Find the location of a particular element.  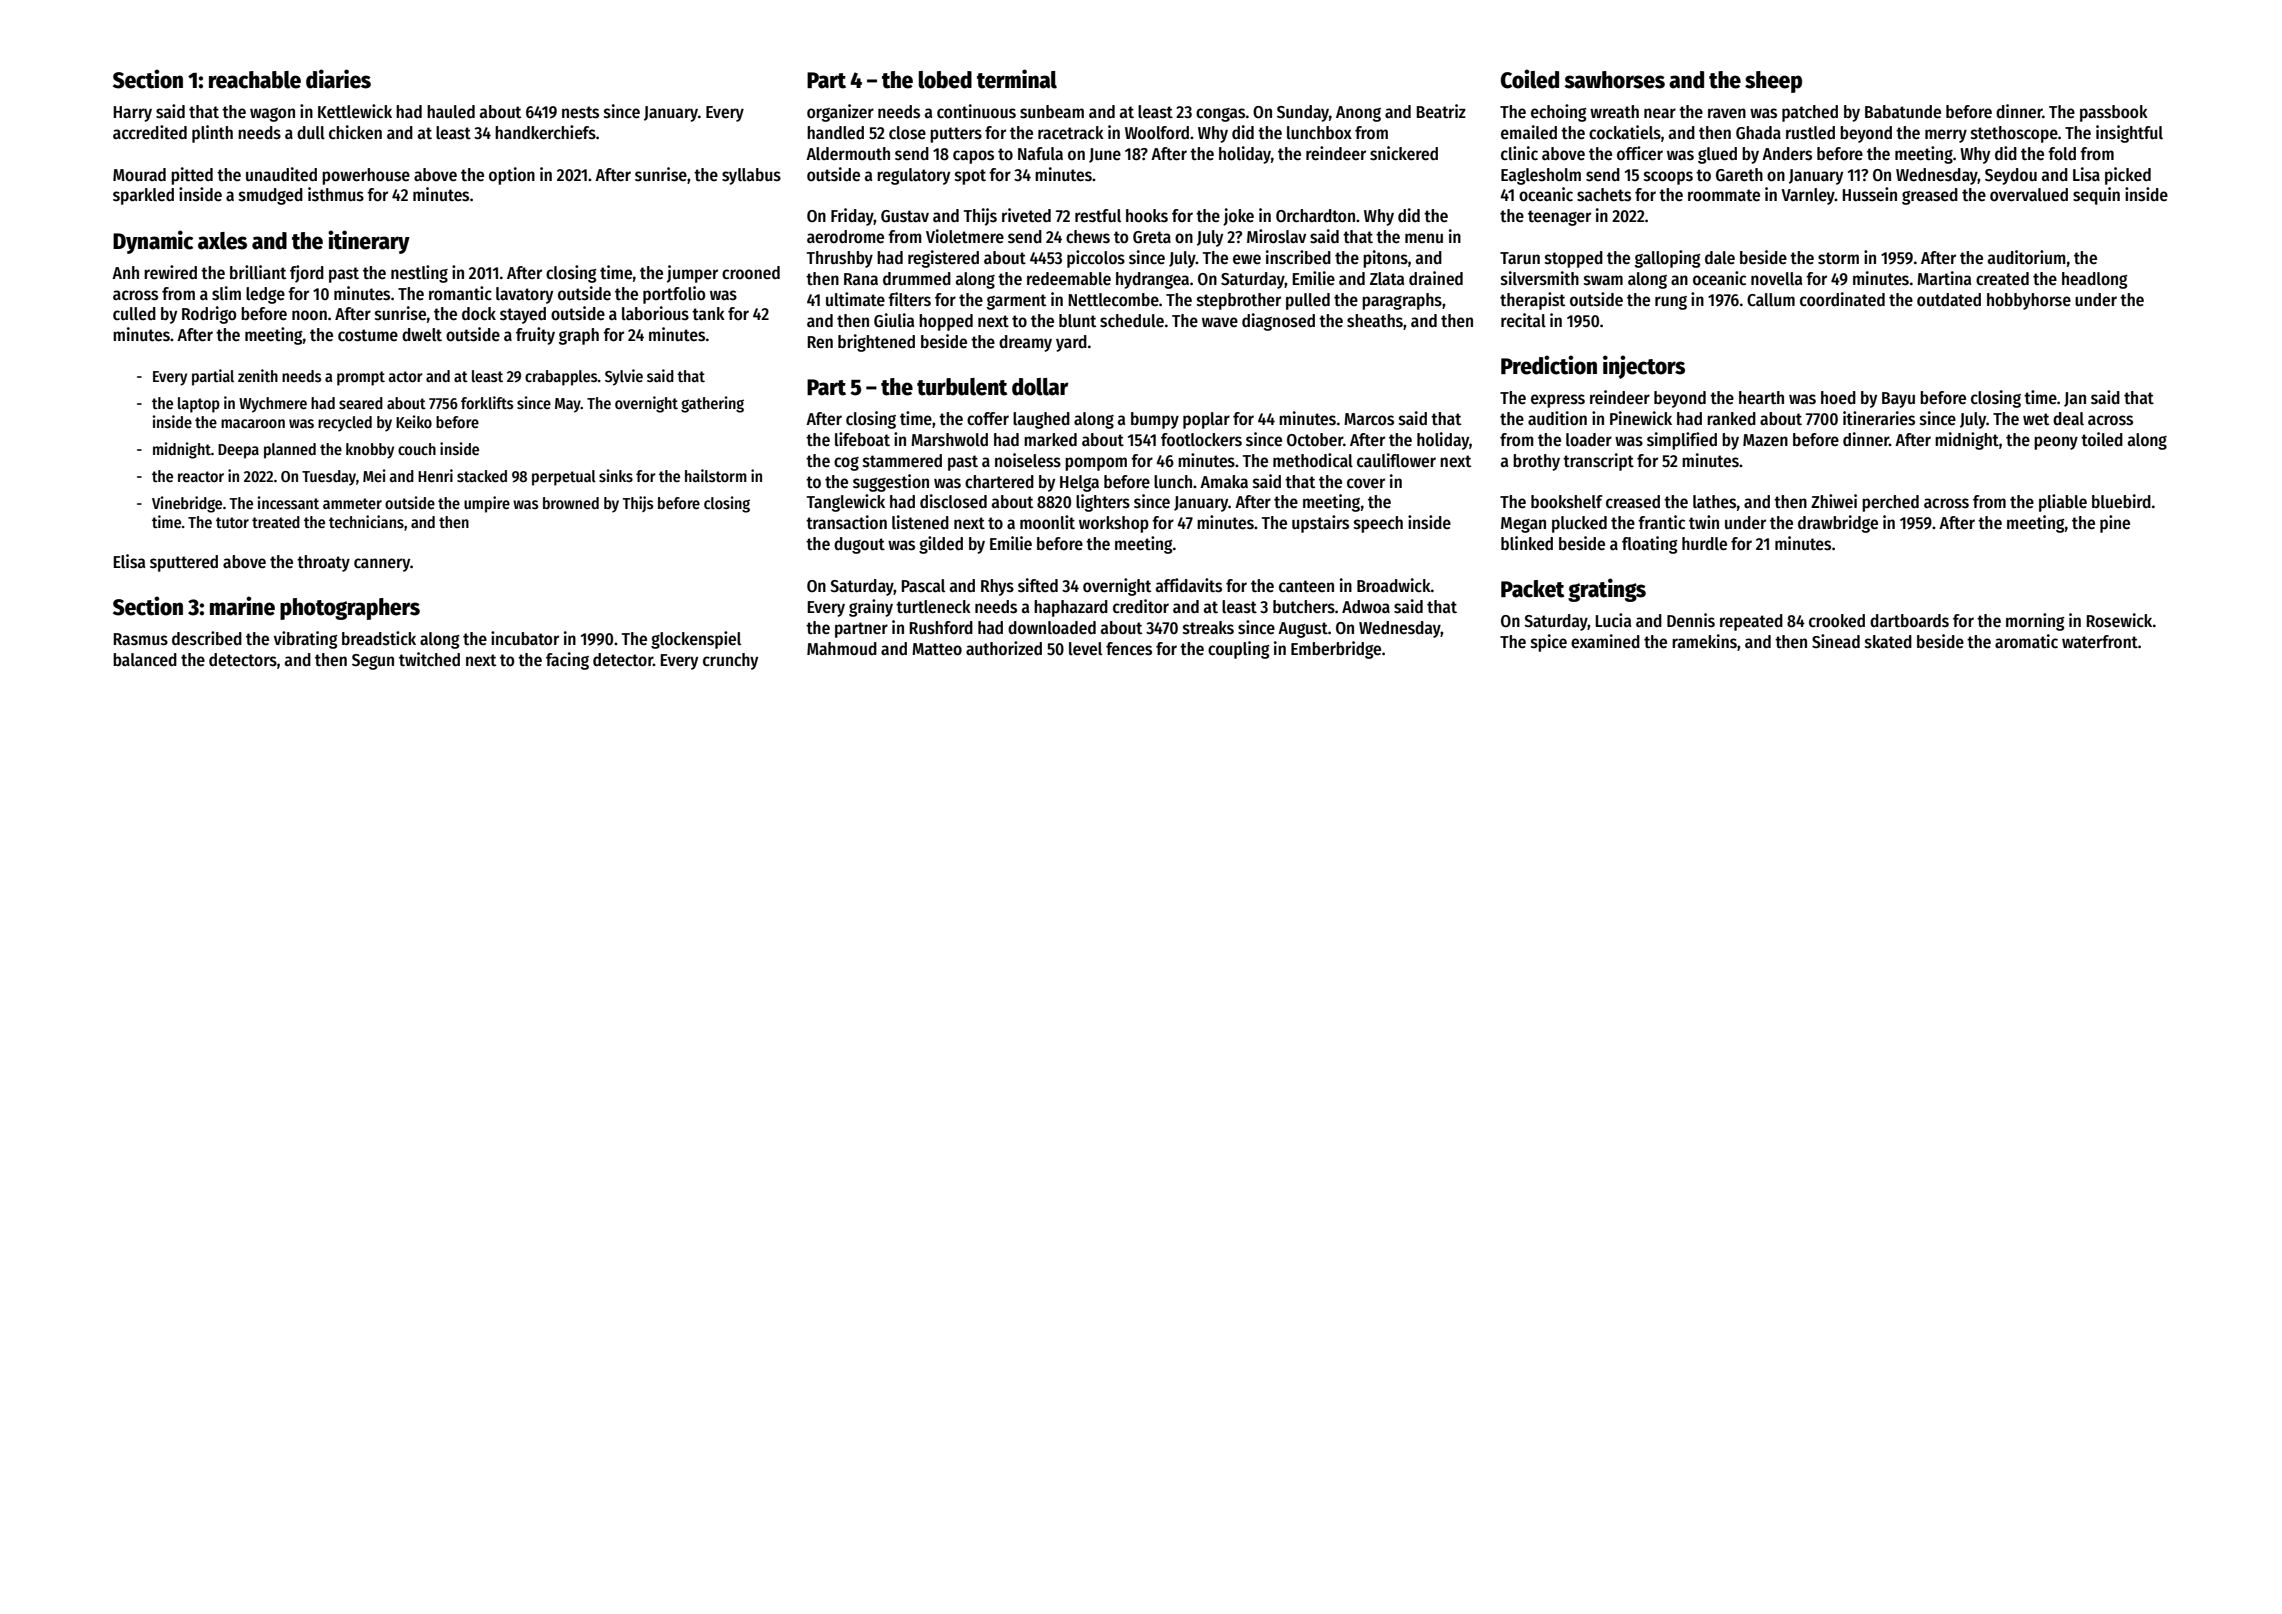

romantic is located at coordinates (460, 293).
